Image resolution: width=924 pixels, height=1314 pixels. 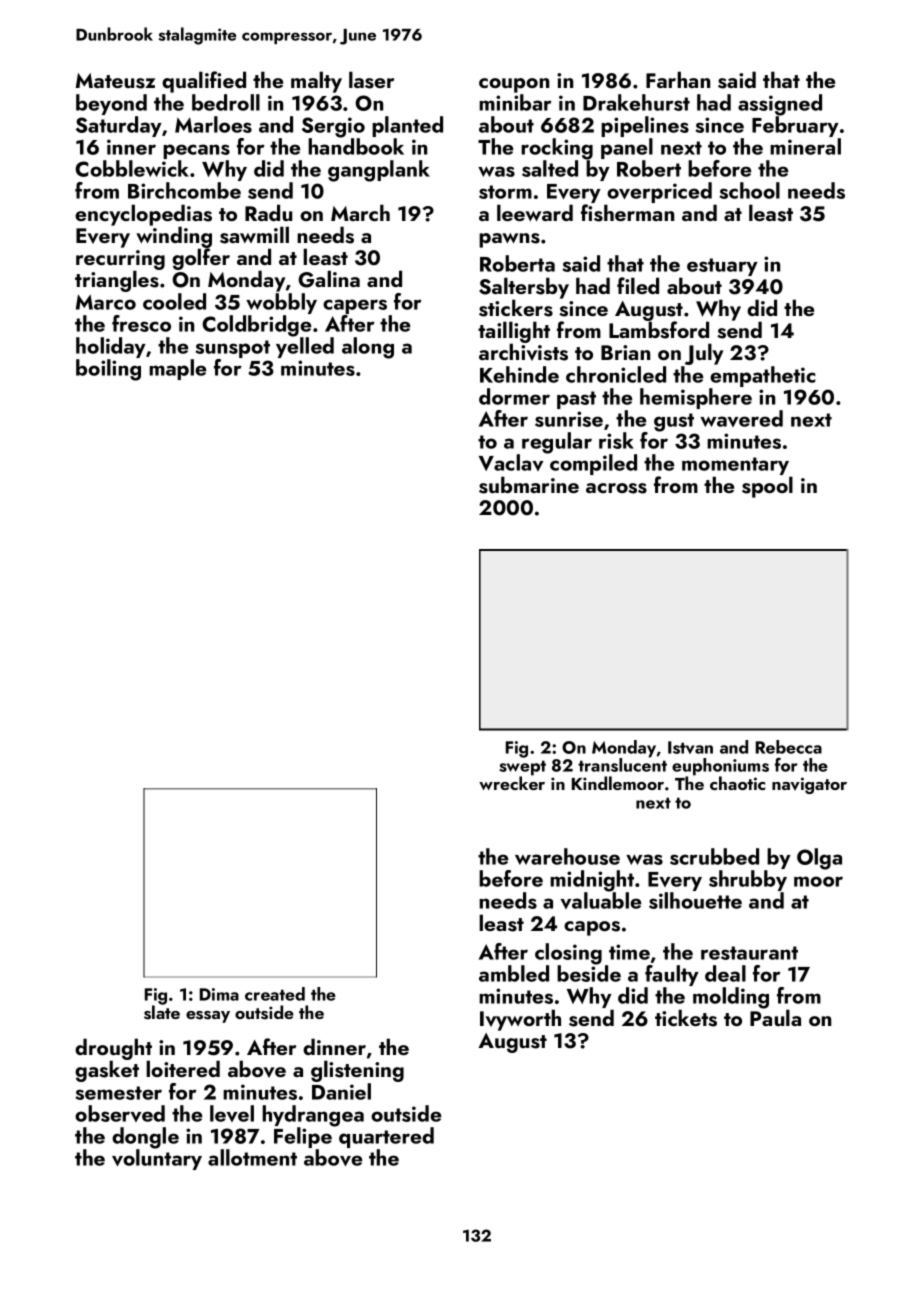 I want to click on Farhan, so click(x=678, y=79).
